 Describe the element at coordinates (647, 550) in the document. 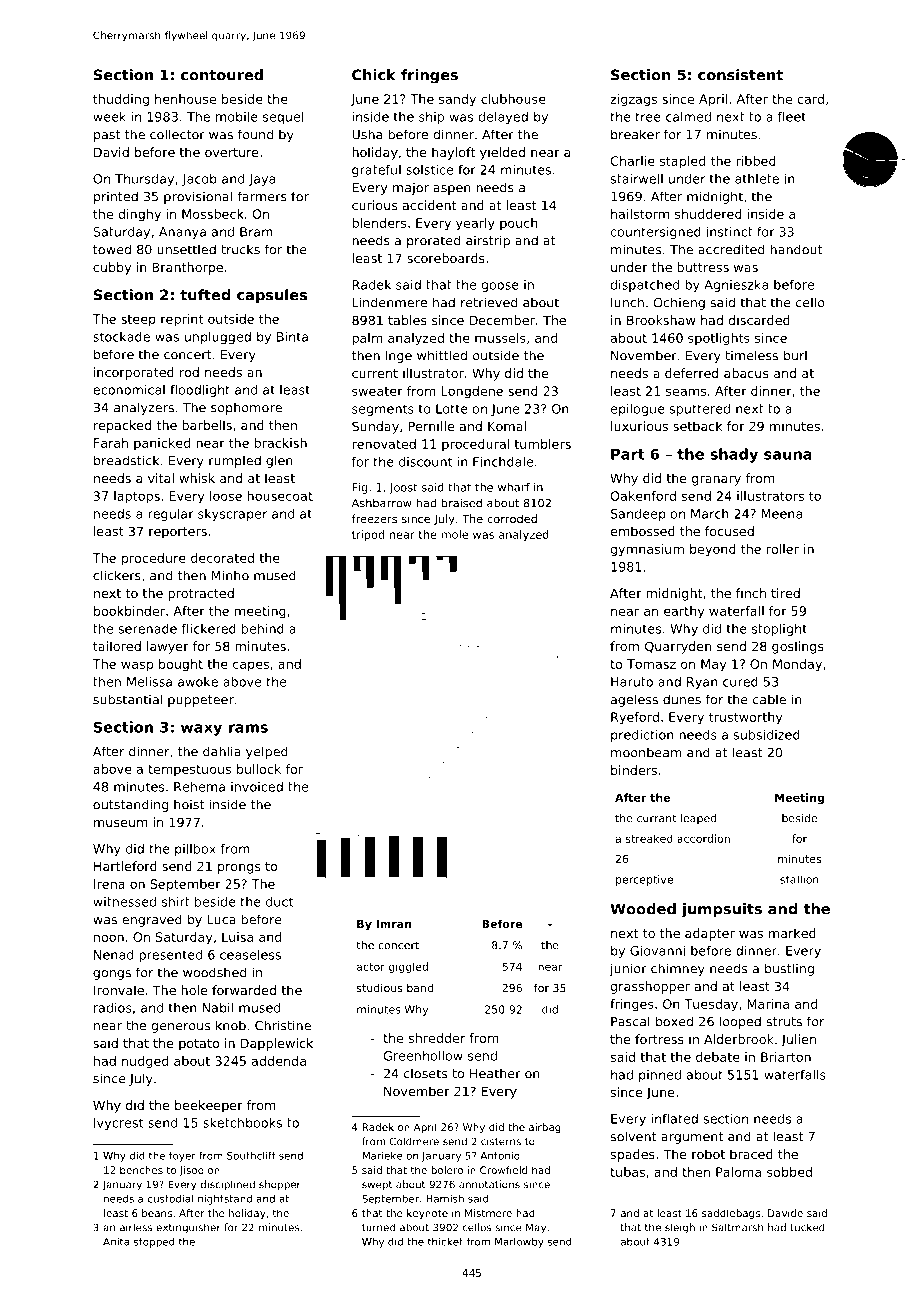

I see `gymnasium` at that location.
